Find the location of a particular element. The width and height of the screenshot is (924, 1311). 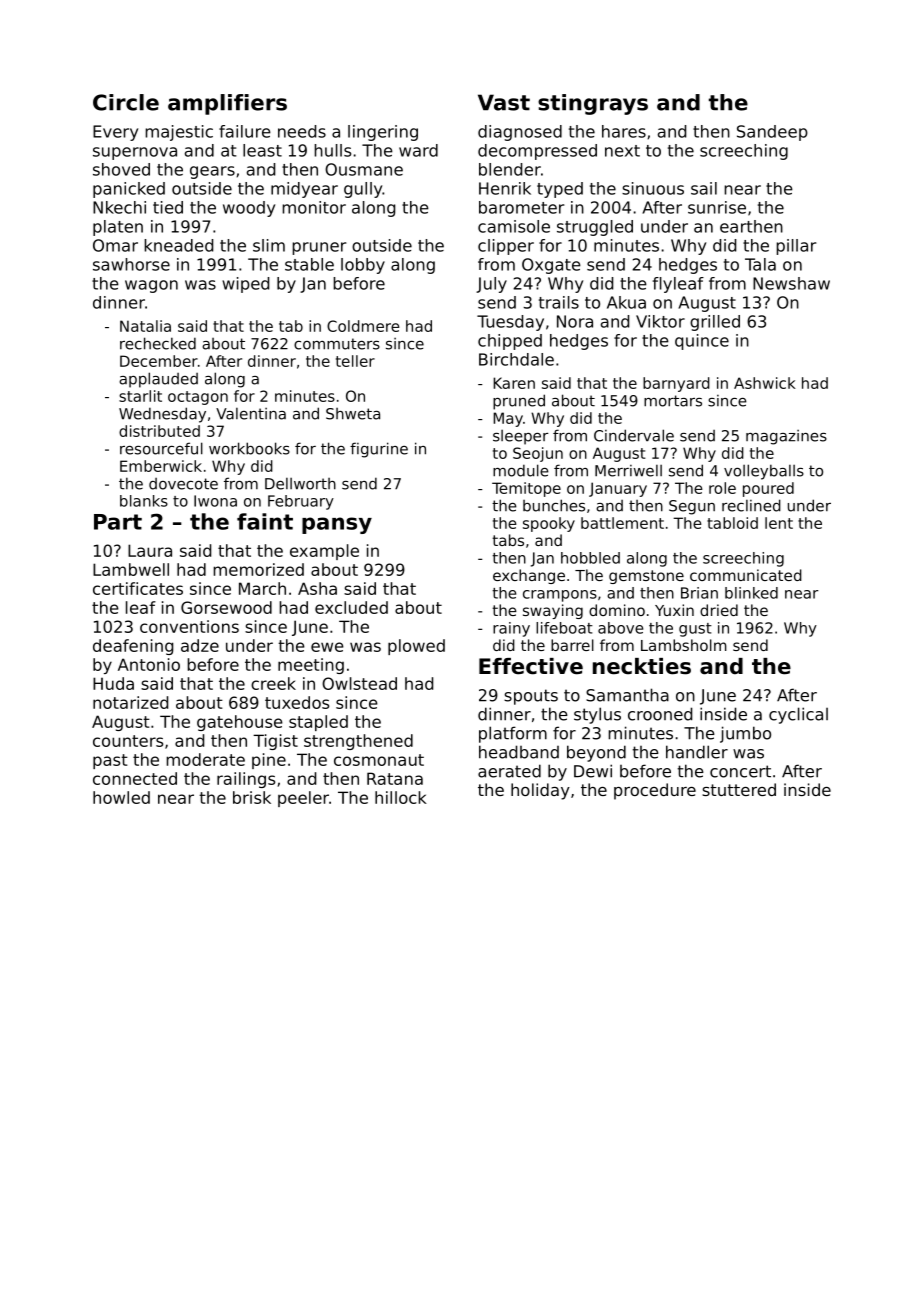

gatehouse is located at coordinates (240, 723).
